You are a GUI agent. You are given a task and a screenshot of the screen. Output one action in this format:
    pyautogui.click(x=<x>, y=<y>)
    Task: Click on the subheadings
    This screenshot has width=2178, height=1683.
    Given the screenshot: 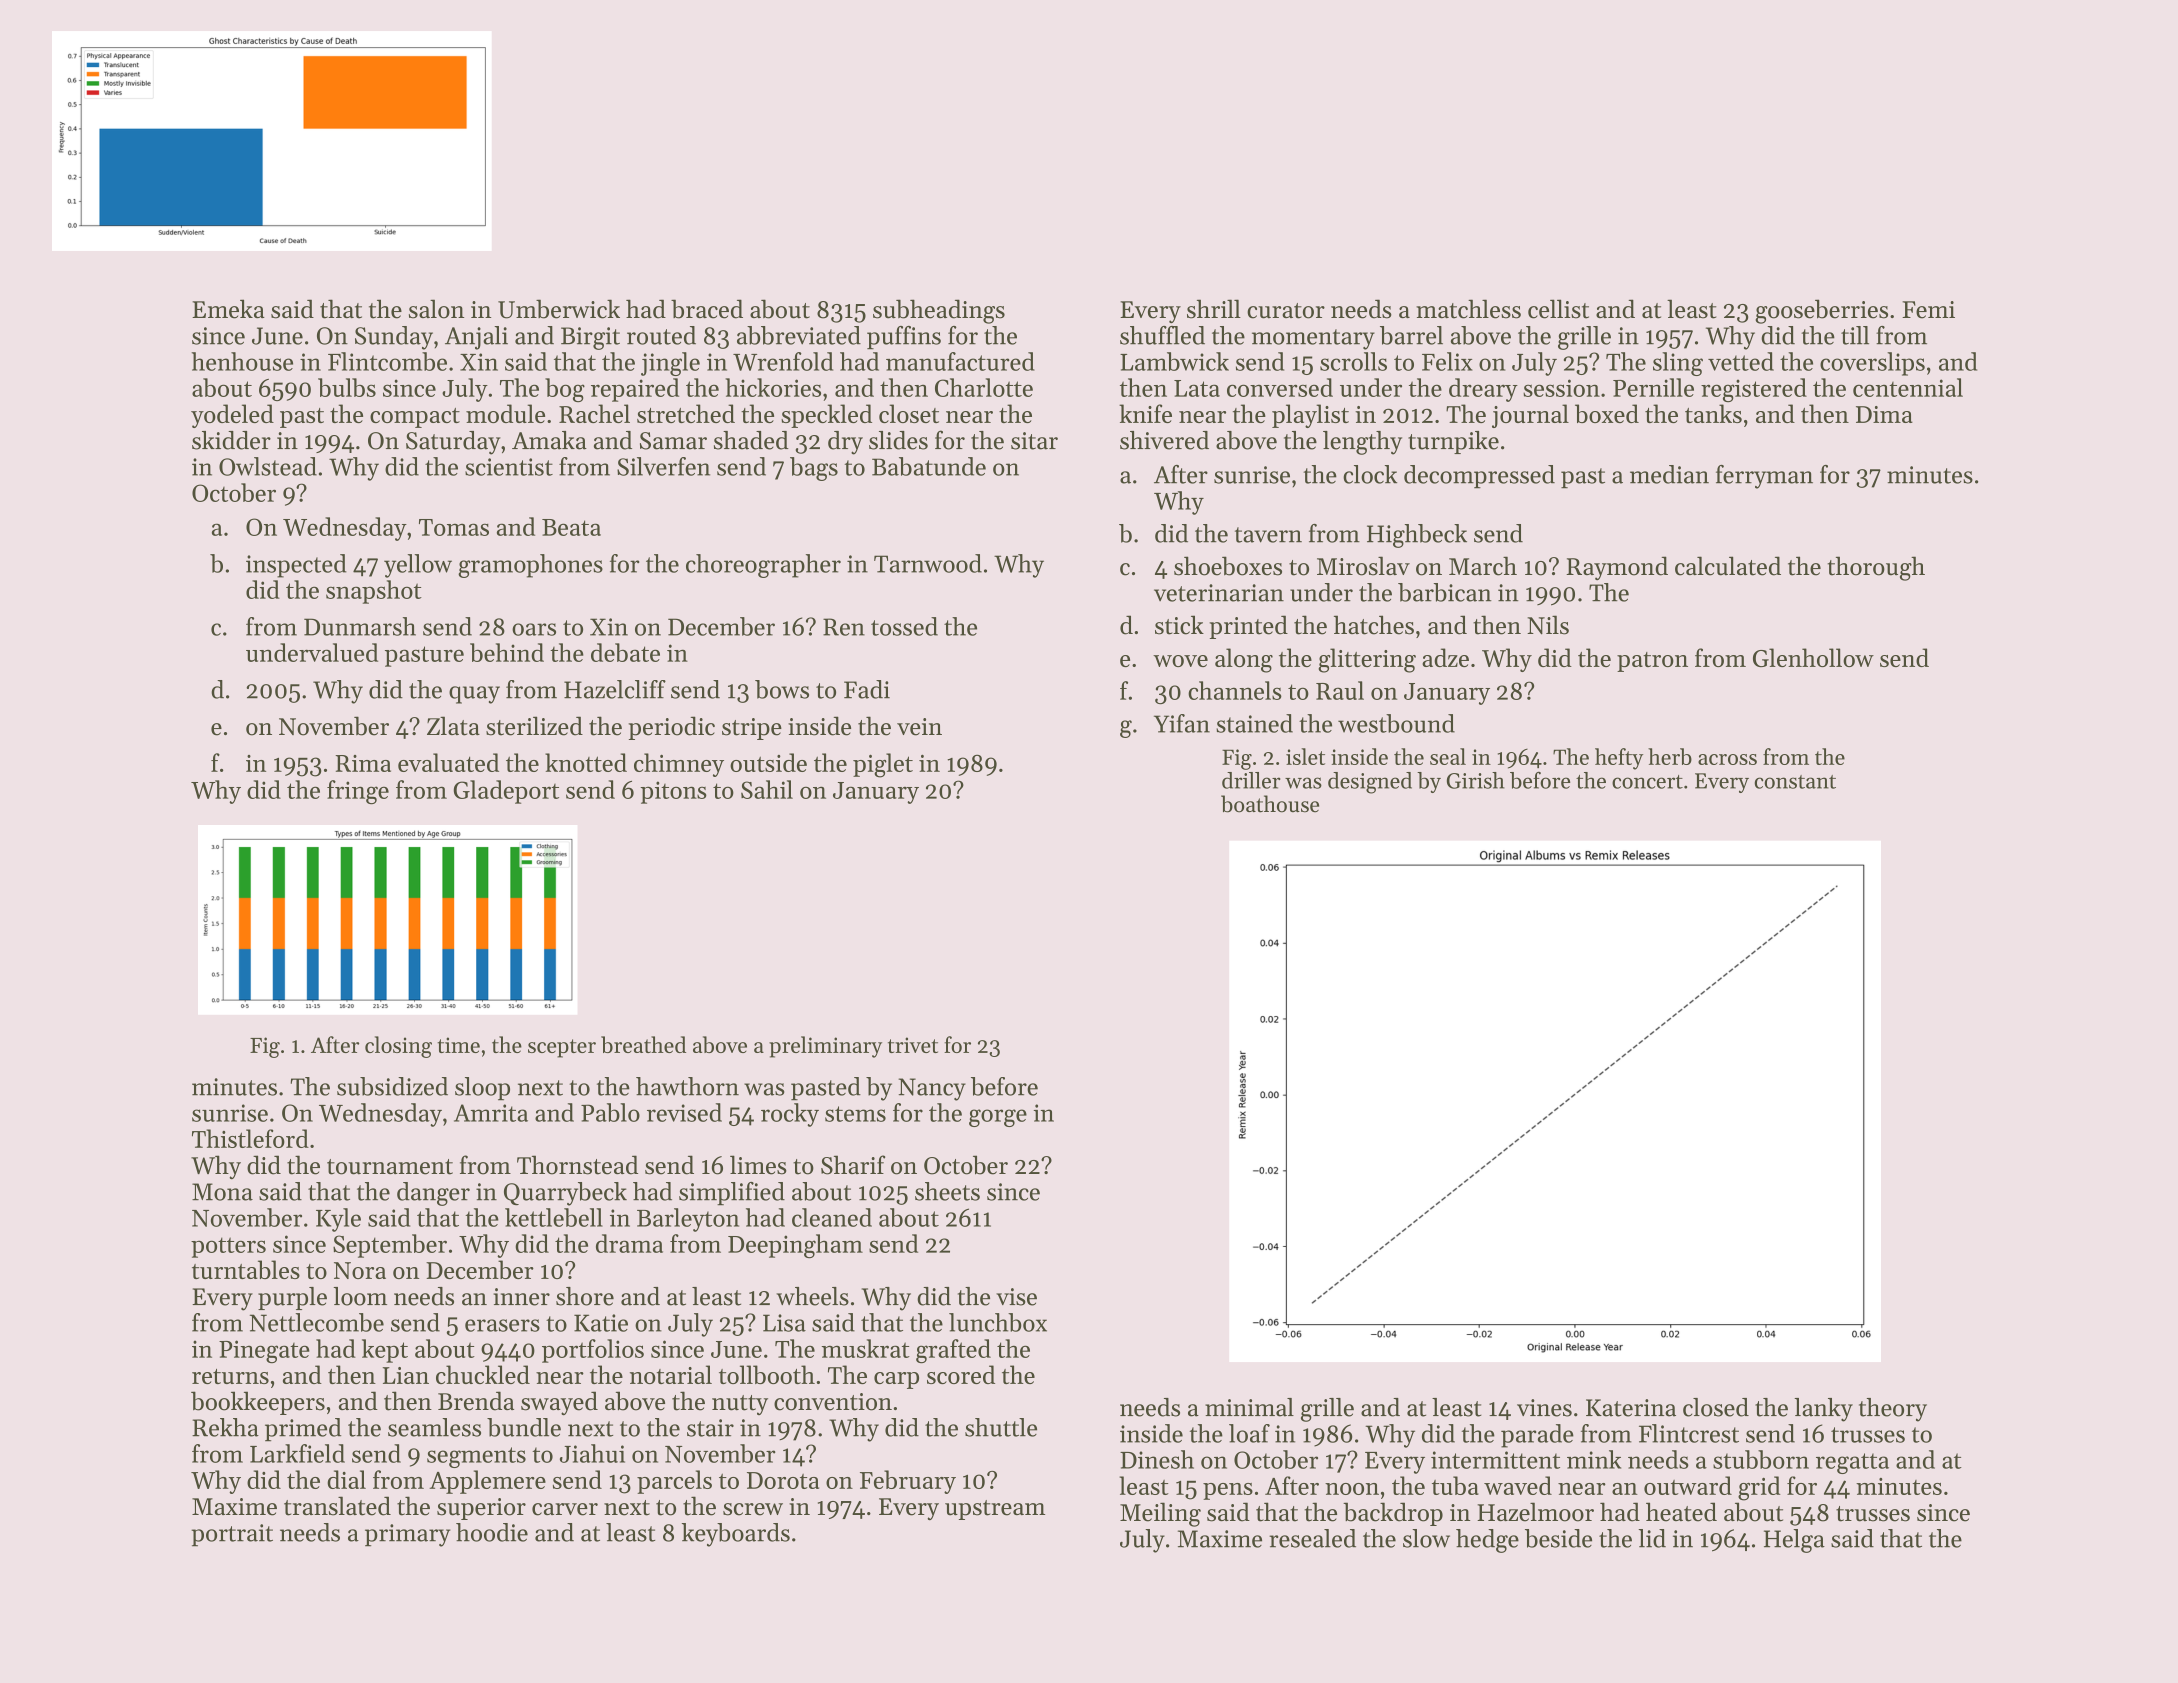 What is the action you would take?
    pyautogui.click(x=939, y=311)
